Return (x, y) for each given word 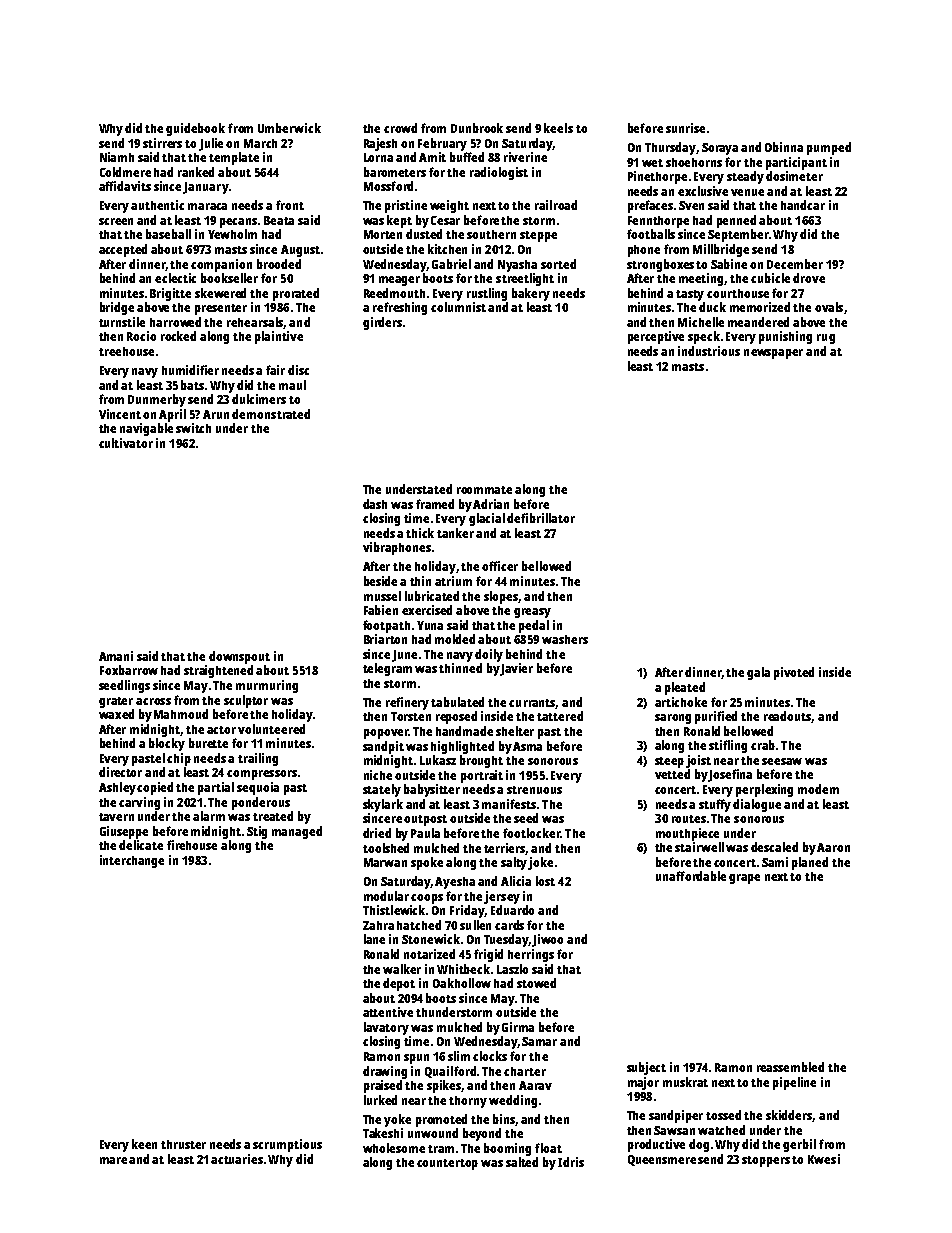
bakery (531, 294)
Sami (775, 862)
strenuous (534, 790)
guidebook (195, 129)
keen (144, 1144)
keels (558, 128)
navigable (146, 429)
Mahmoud (181, 714)
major (643, 1083)
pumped (829, 148)
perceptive (656, 337)
